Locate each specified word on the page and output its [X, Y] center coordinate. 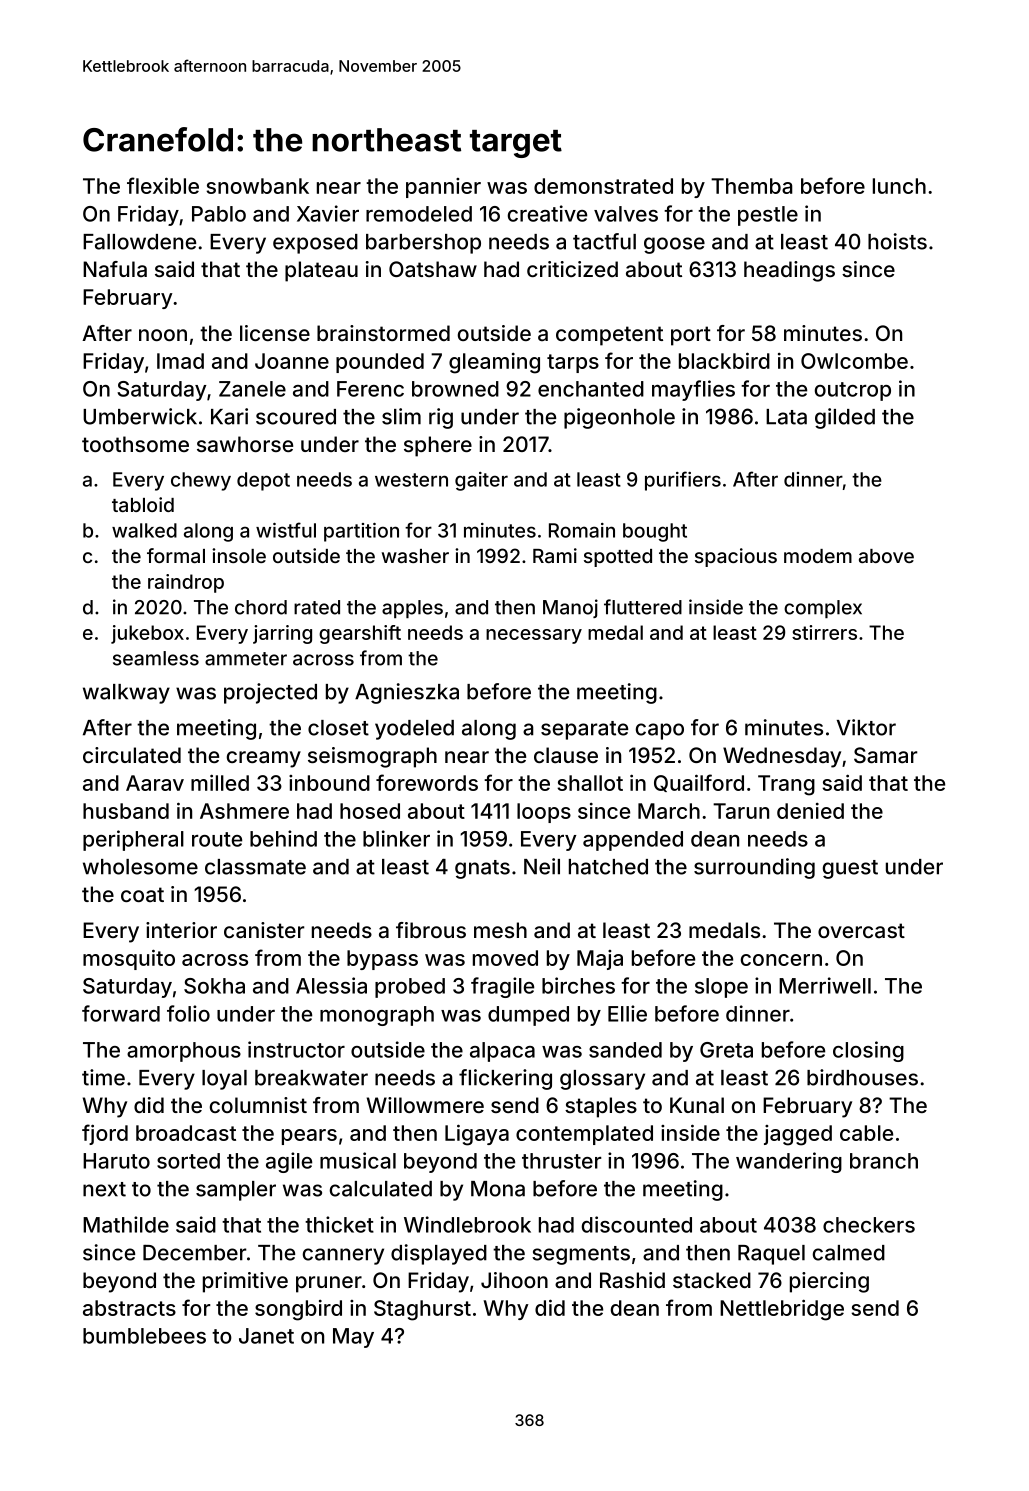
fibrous [431, 930]
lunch [899, 186]
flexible [163, 185]
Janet [266, 1336]
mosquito [129, 959]
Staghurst [422, 1310]
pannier [443, 188]
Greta [726, 1050]
